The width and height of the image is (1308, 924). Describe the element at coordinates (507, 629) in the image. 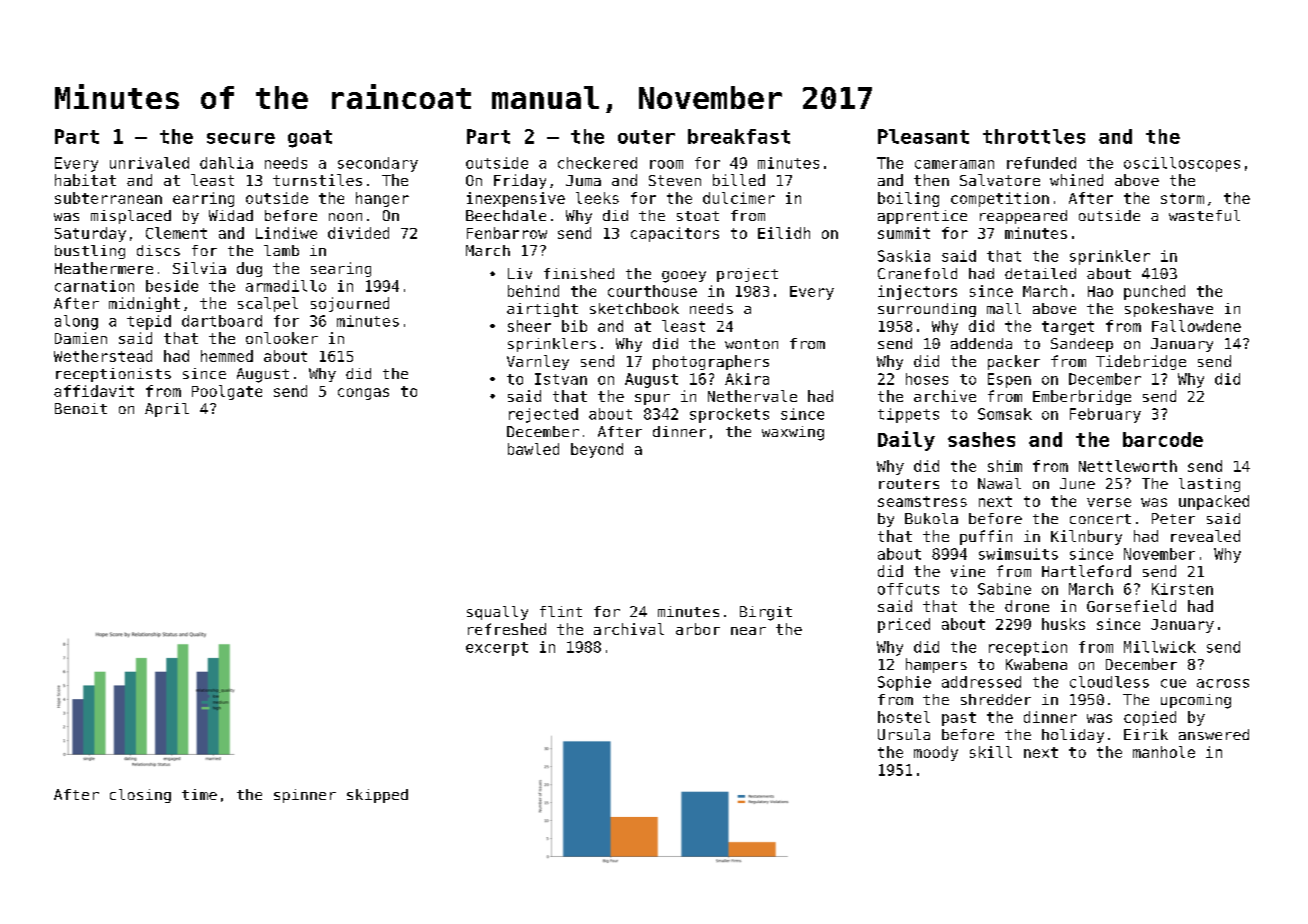

I see `refreshed` at that location.
